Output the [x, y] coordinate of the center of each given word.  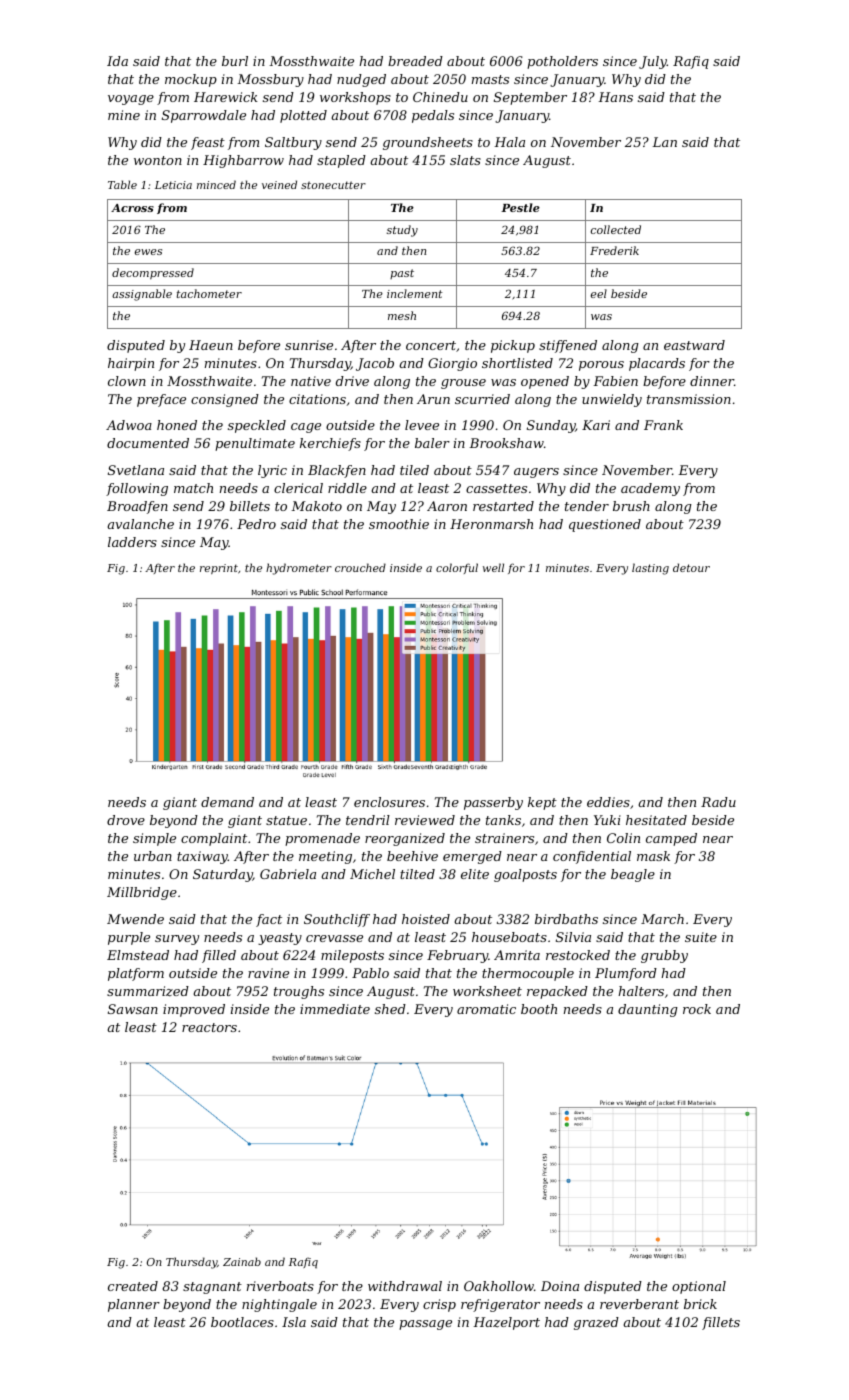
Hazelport [506, 1323]
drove [126, 820]
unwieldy [612, 400]
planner [134, 1305]
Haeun [211, 345]
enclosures [389, 802]
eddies [608, 802]
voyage [131, 100]
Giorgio [452, 364]
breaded [415, 61]
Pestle [520, 207]
